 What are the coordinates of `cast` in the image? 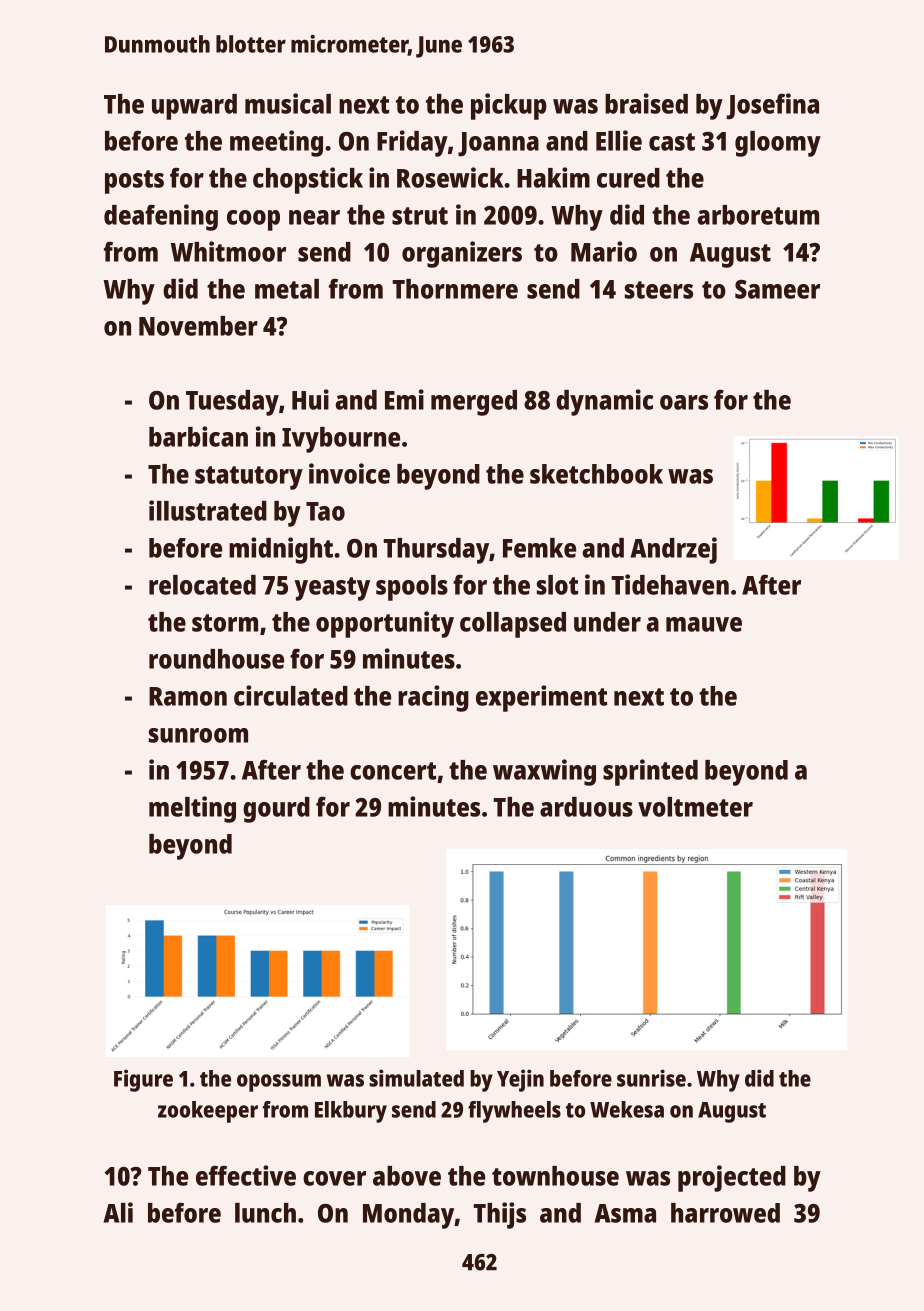 It's located at (672, 142).
